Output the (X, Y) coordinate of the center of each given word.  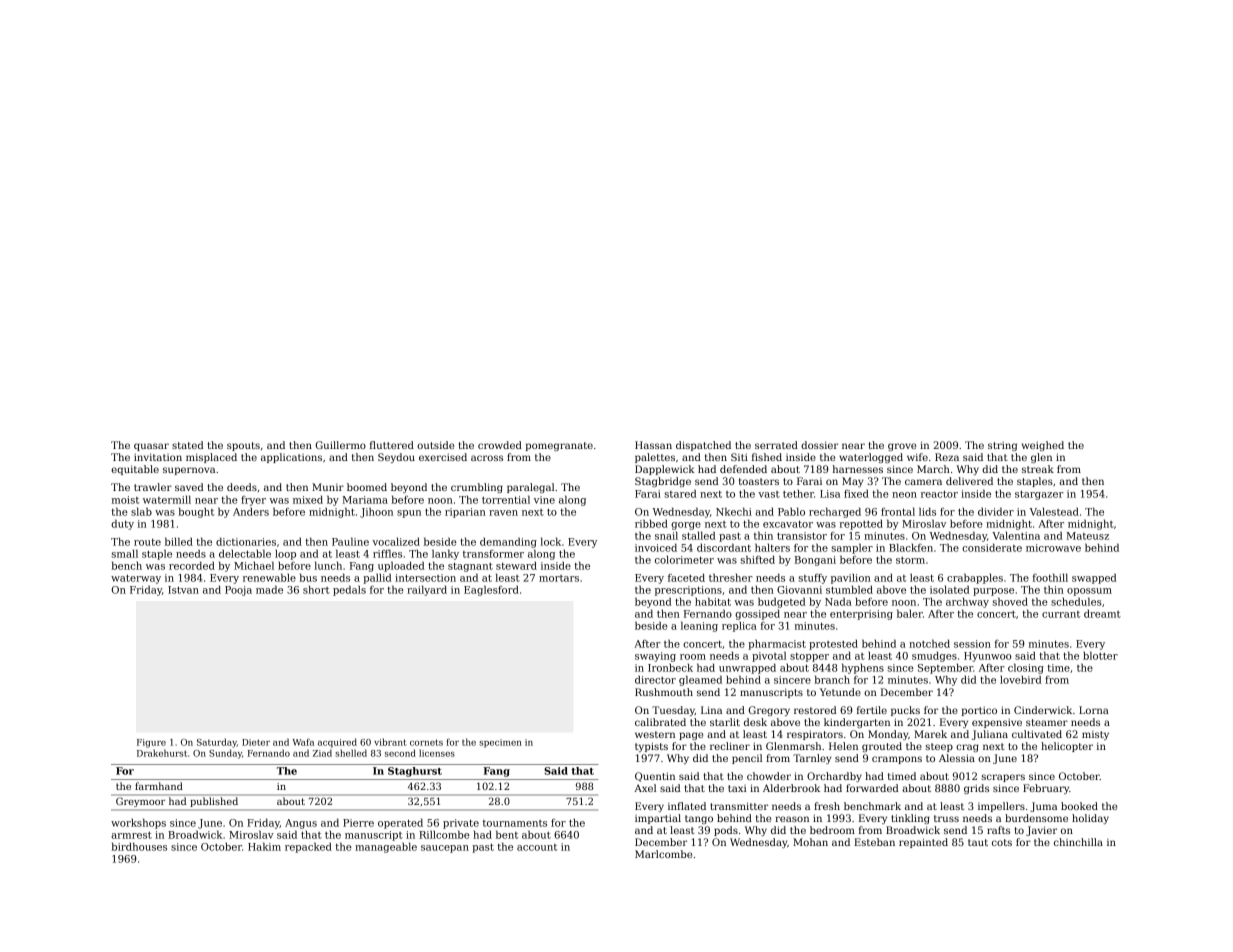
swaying (655, 657)
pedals (349, 590)
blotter (1100, 655)
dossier (819, 445)
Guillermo (340, 445)
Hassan (653, 445)
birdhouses (139, 846)
